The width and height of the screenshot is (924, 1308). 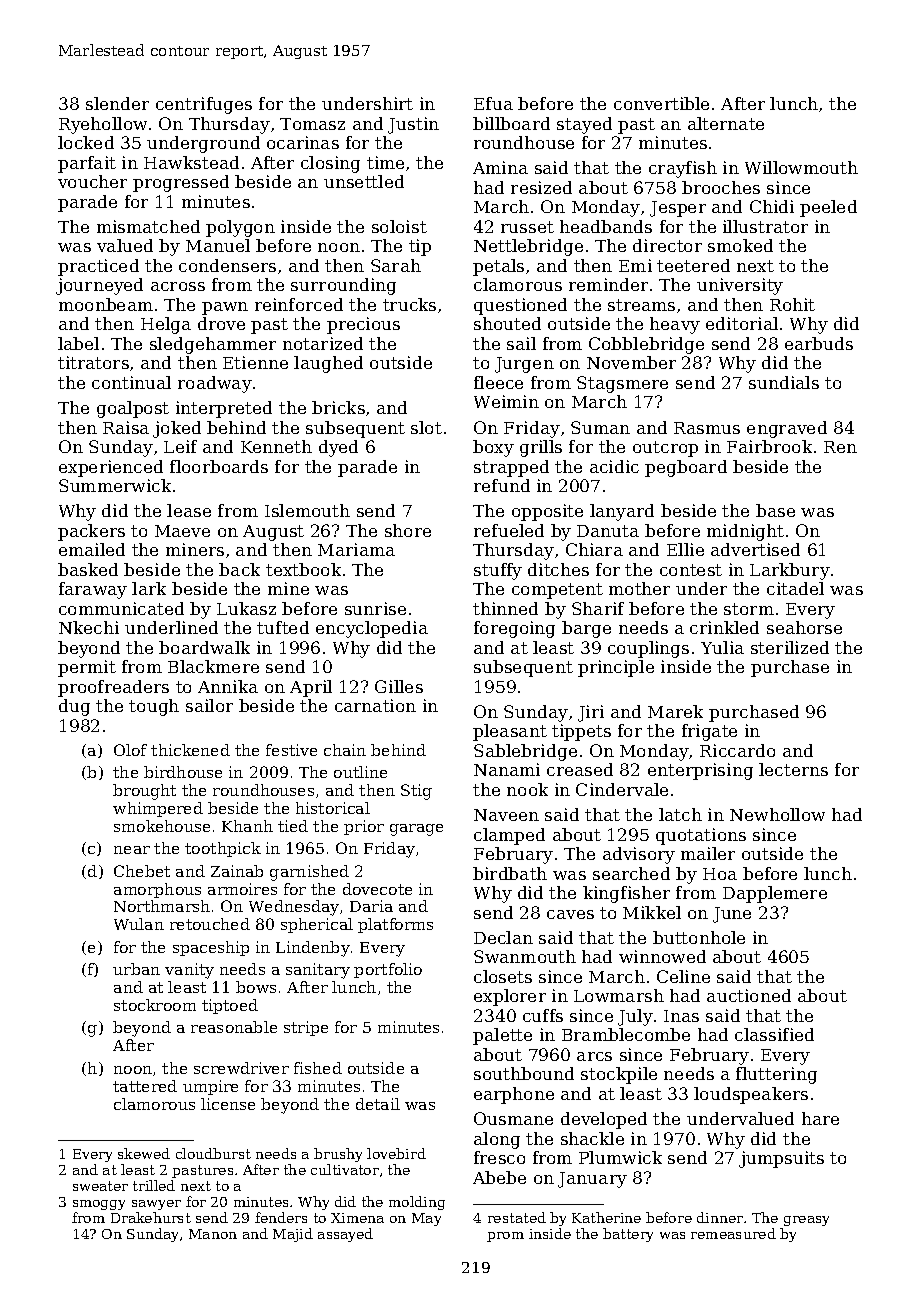 What do you see at coordinates (189, 971) in the screenshot?
I see `vanity` at bounding box center [189, 971].
